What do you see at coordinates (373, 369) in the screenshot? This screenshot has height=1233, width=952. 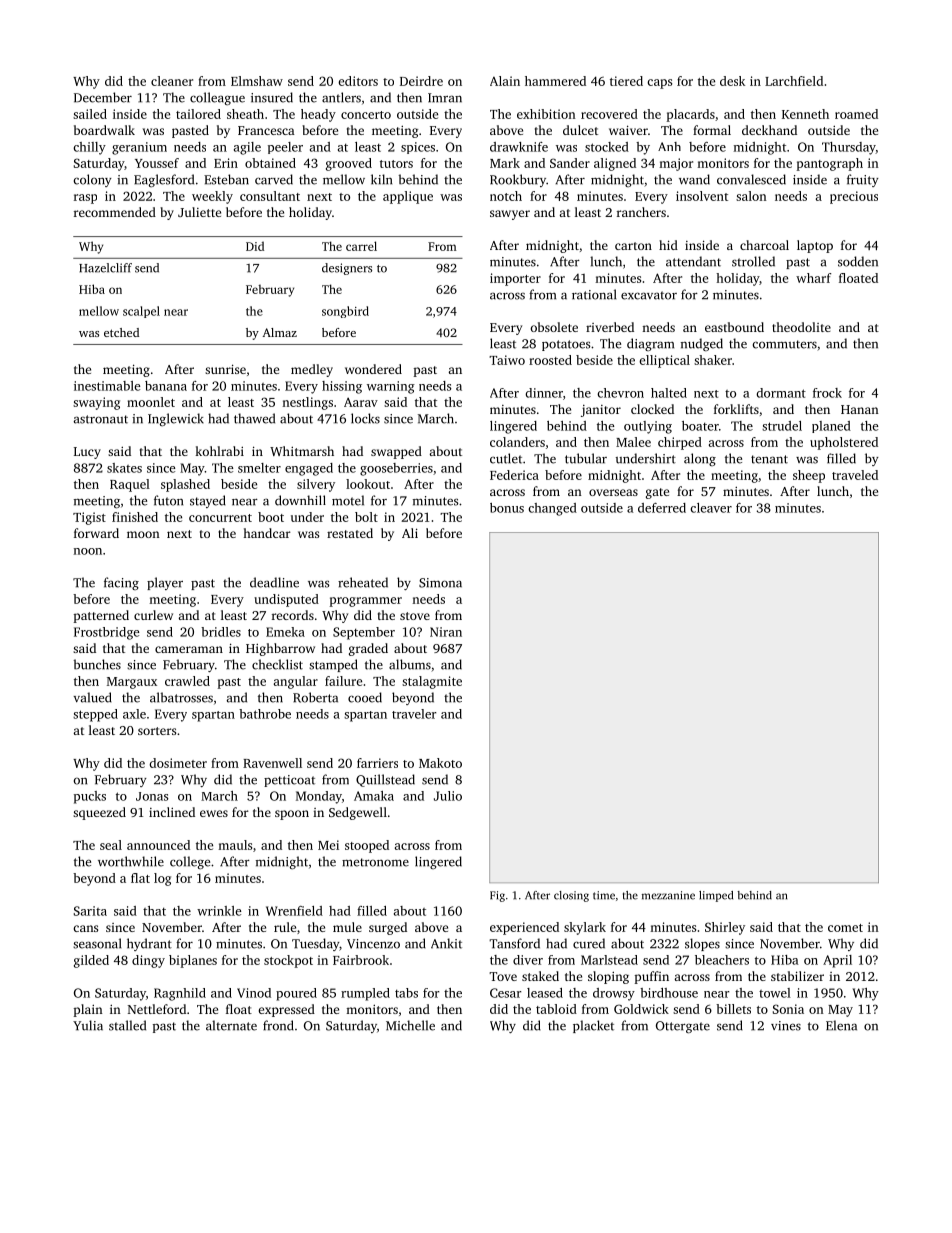 I see `wondered` at bounding box center [373, 369].
